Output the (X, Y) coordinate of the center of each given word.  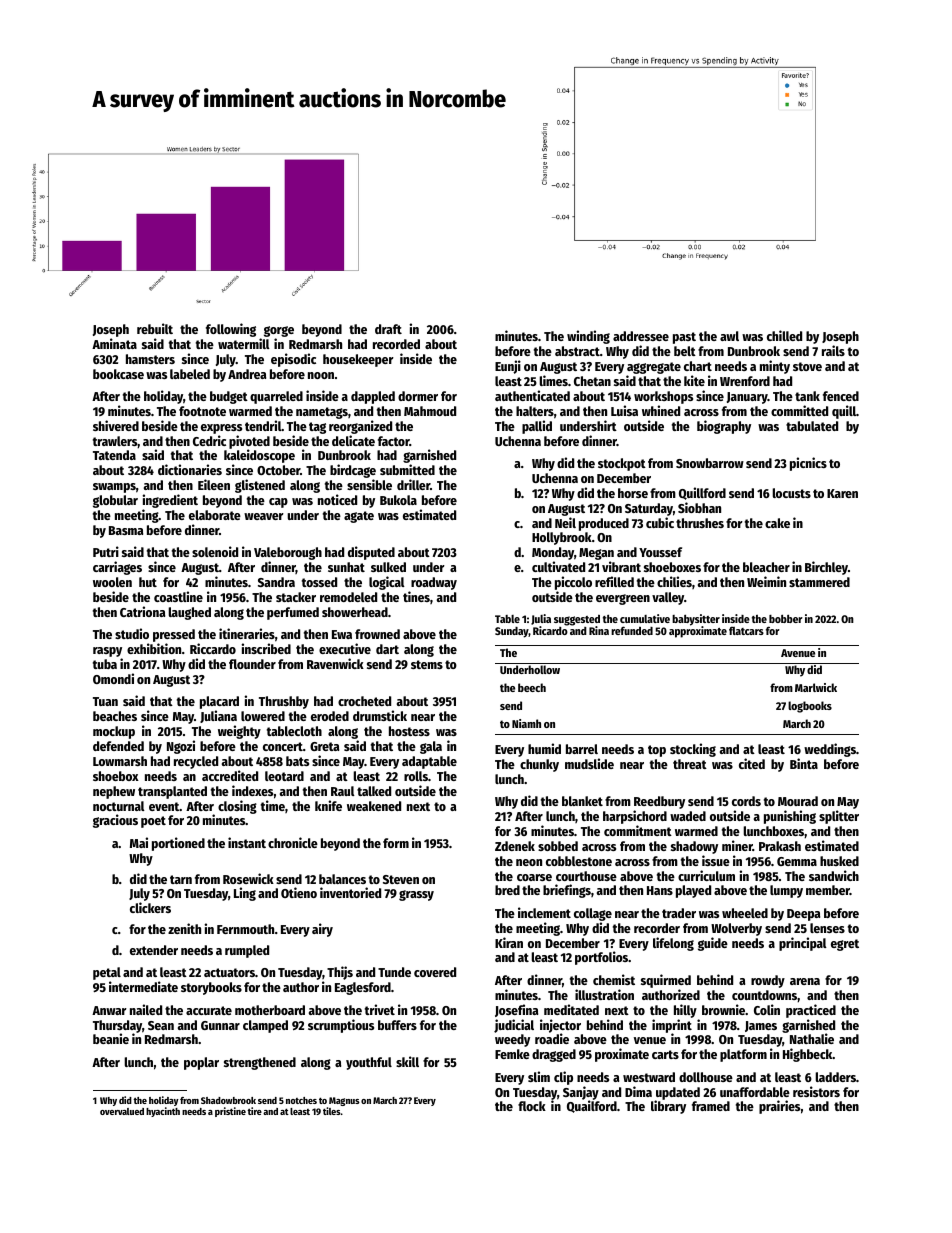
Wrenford (745, 381)
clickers (150, 908)
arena (805, 981)
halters (535, 411)
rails (833, 351)
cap (278, 503)
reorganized (360, 427)
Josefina (516, 1010)
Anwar (109, 1010)
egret (845, 945)
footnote (202, 411)
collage (593, 914)
